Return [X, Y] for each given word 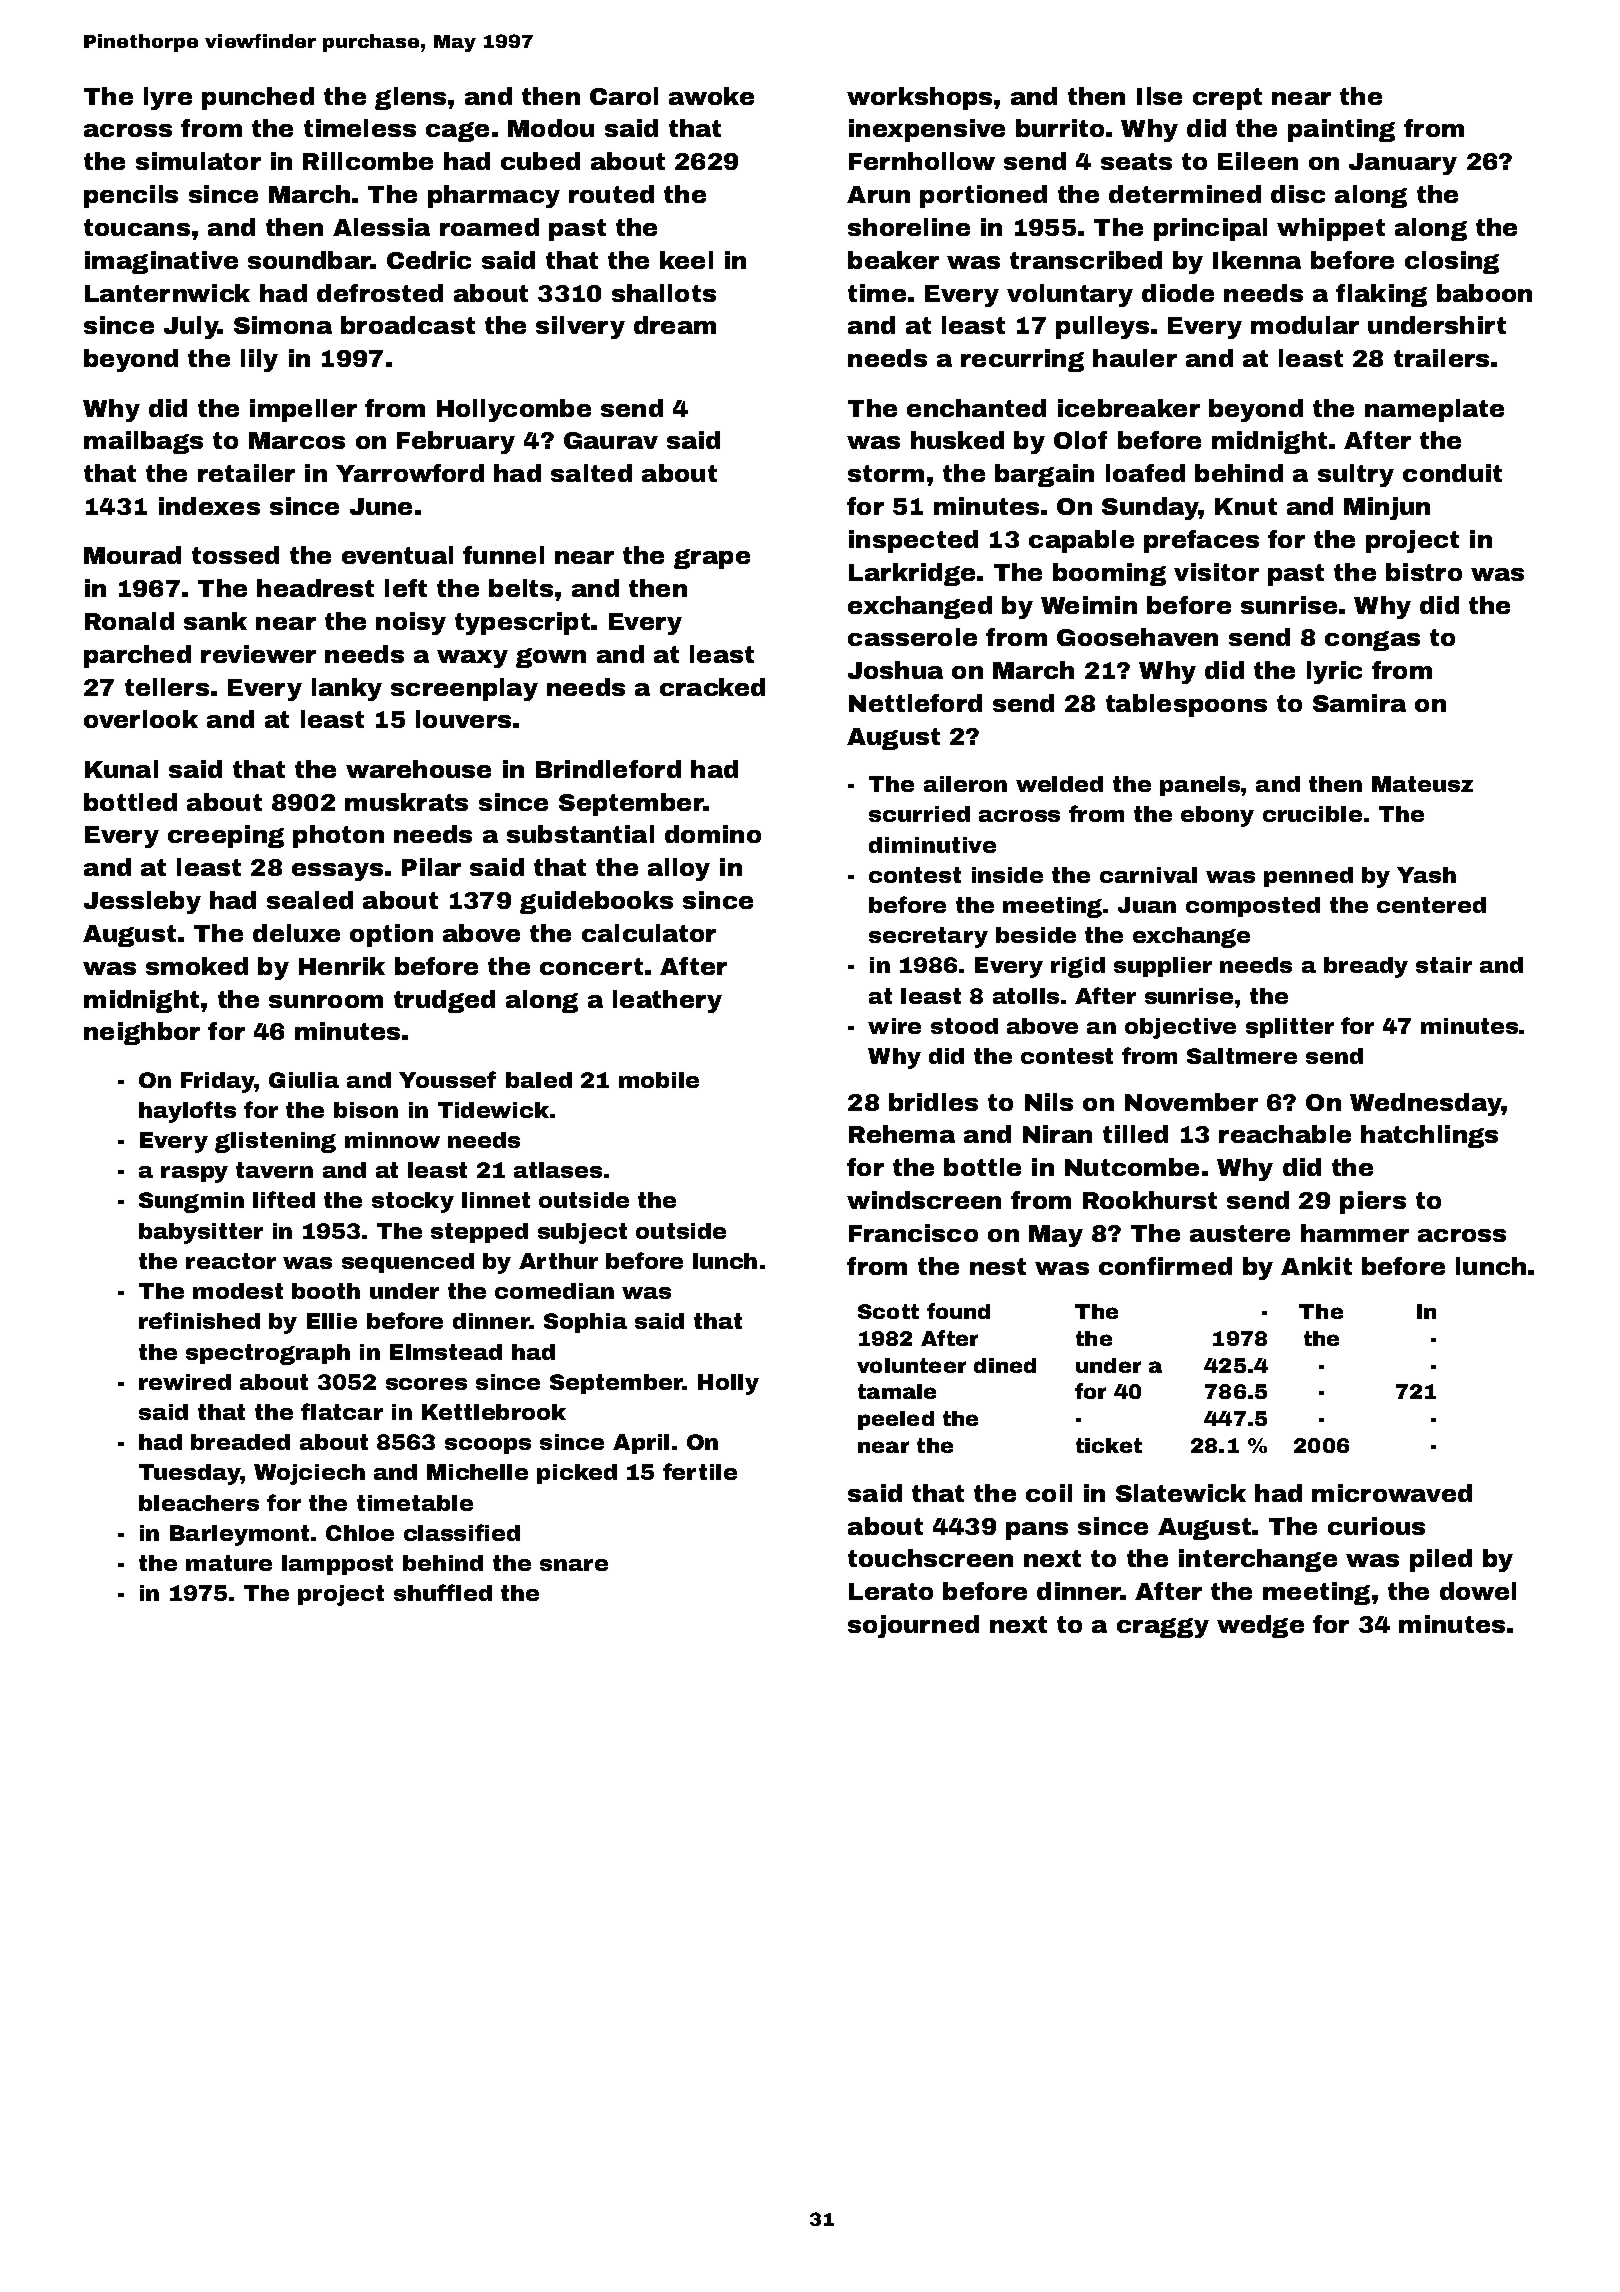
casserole [912, 637]
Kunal [121, 769]
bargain [1044, 475]
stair [1444, 965]
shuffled [443, 1592]
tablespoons [1186, 705]
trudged [444, 1001]
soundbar [309, 260]
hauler [1135, 358]
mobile [659, 1080]
